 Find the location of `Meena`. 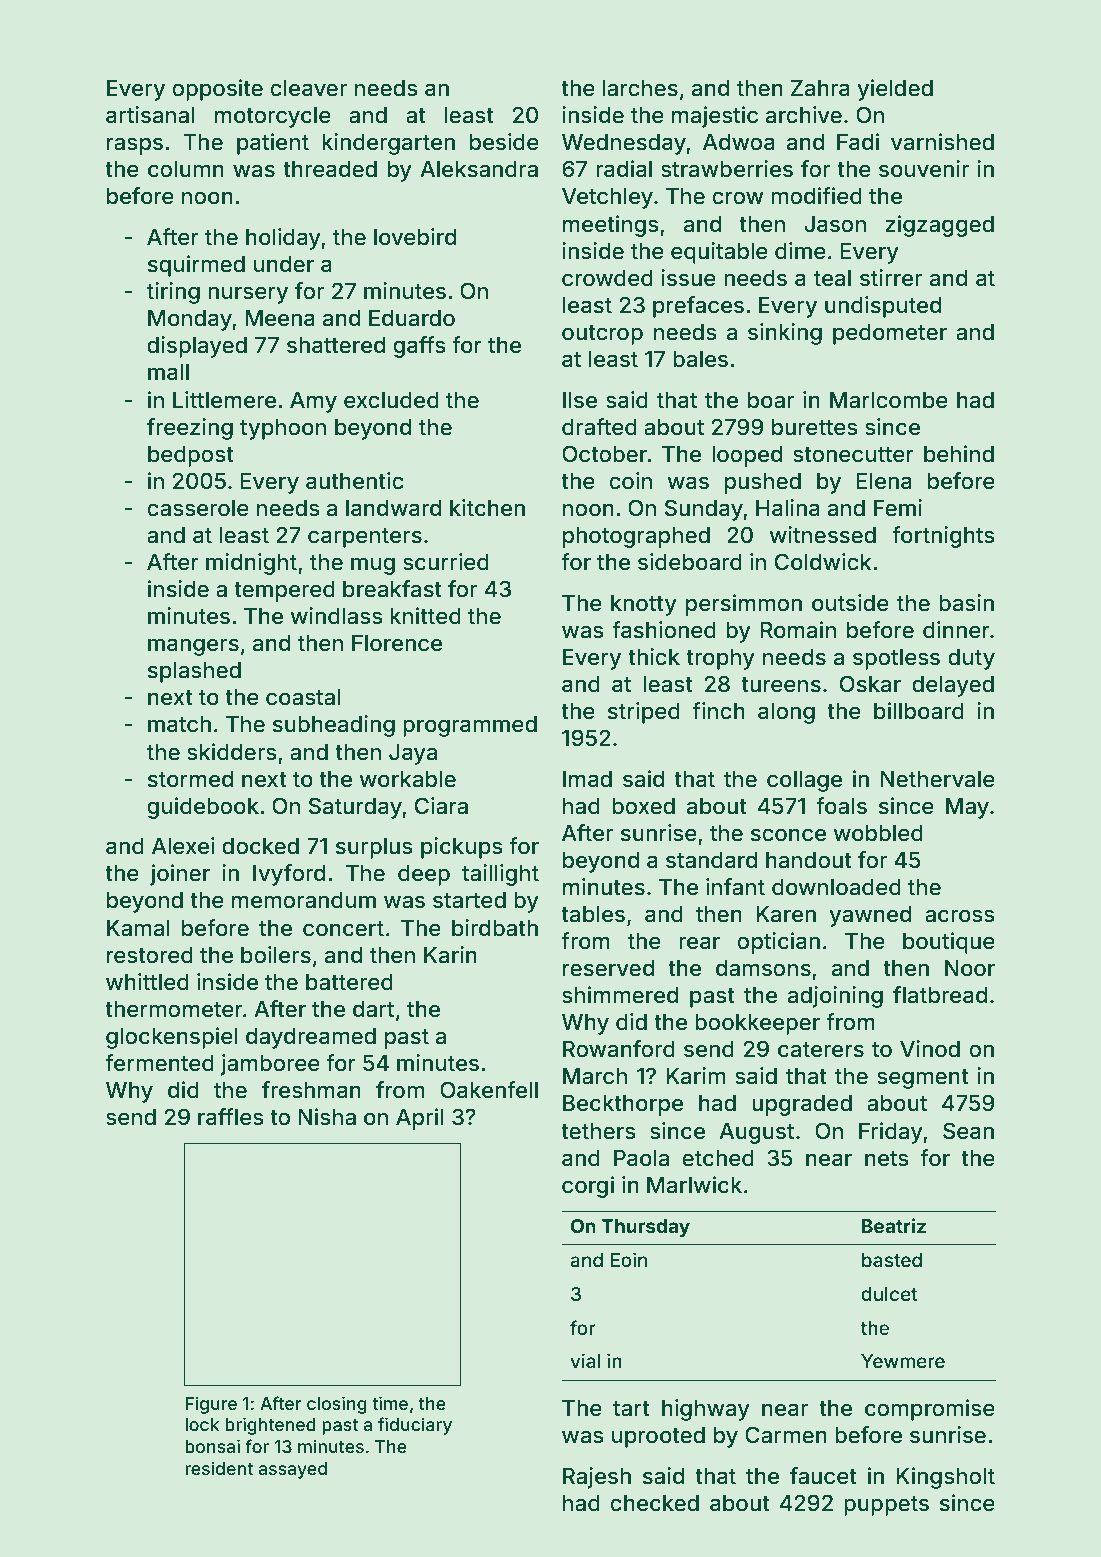

Meena is located at coordinates (280, 318).
